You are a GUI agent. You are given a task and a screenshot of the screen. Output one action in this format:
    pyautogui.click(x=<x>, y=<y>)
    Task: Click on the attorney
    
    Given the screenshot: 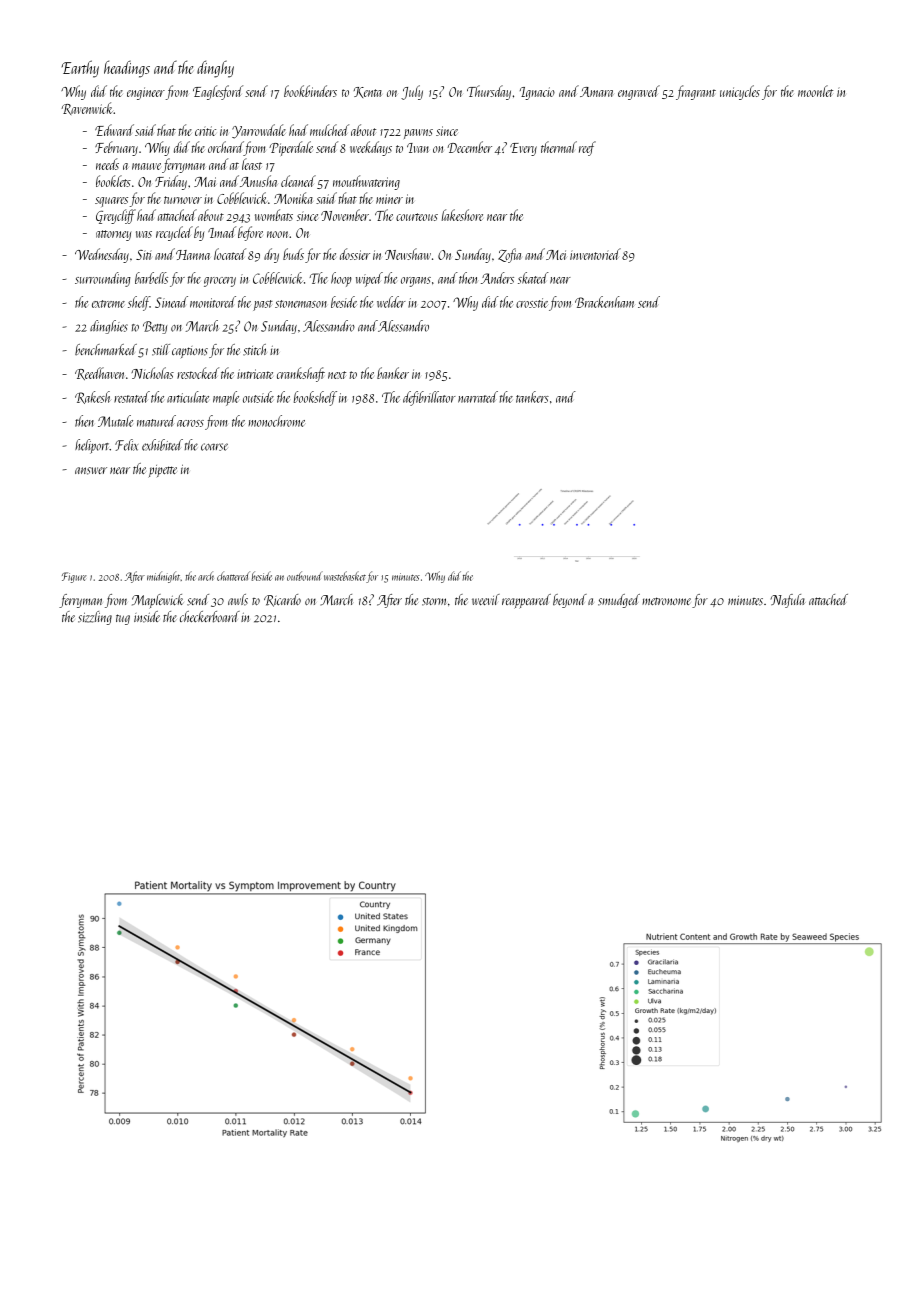 What is the action you would take?
    pyautogui.click(x=113, y=235)
